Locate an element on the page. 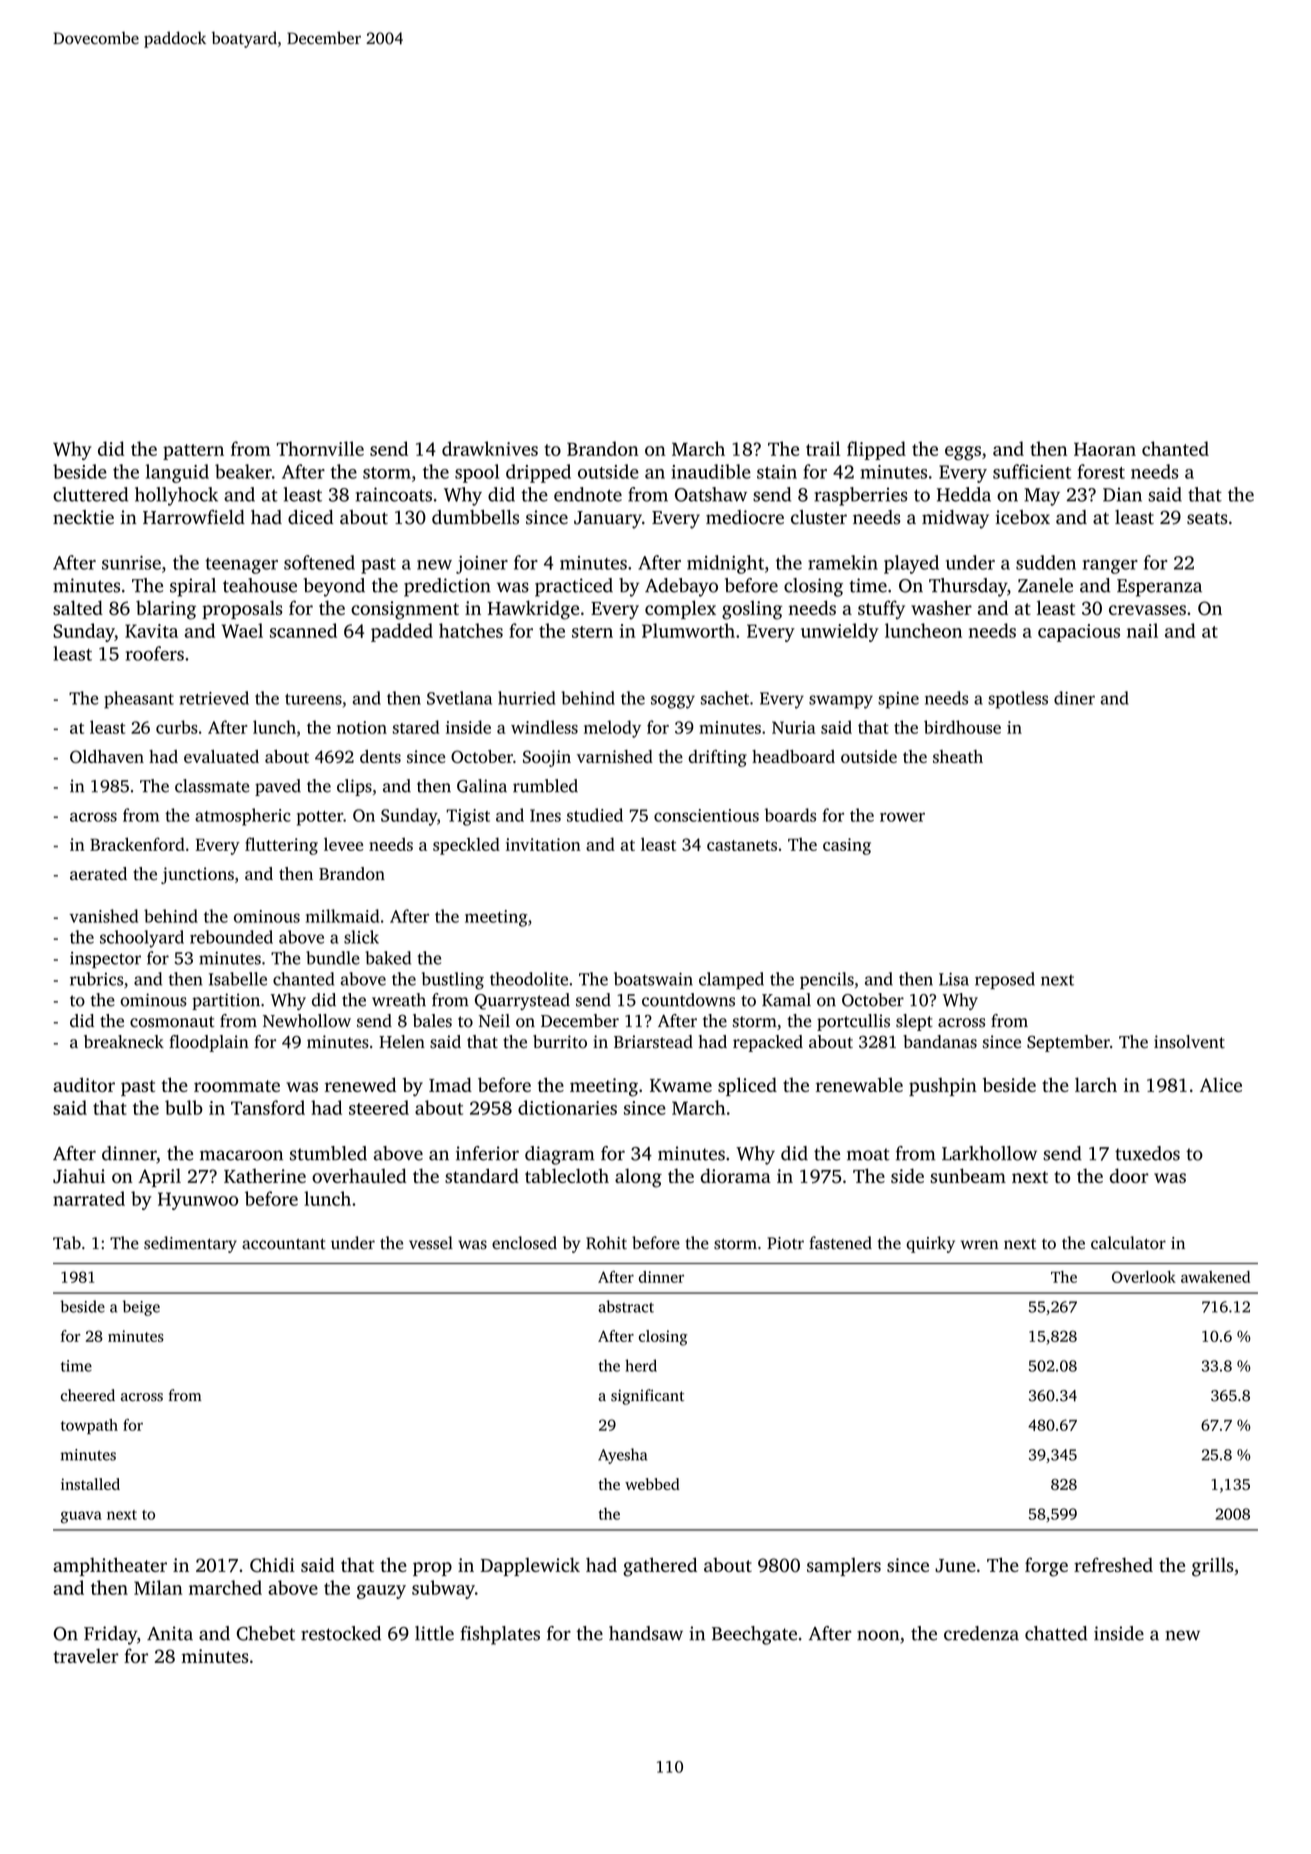 The height and width of the image is (1854, 1311). rubrics is located at coordinates (96, 979).
